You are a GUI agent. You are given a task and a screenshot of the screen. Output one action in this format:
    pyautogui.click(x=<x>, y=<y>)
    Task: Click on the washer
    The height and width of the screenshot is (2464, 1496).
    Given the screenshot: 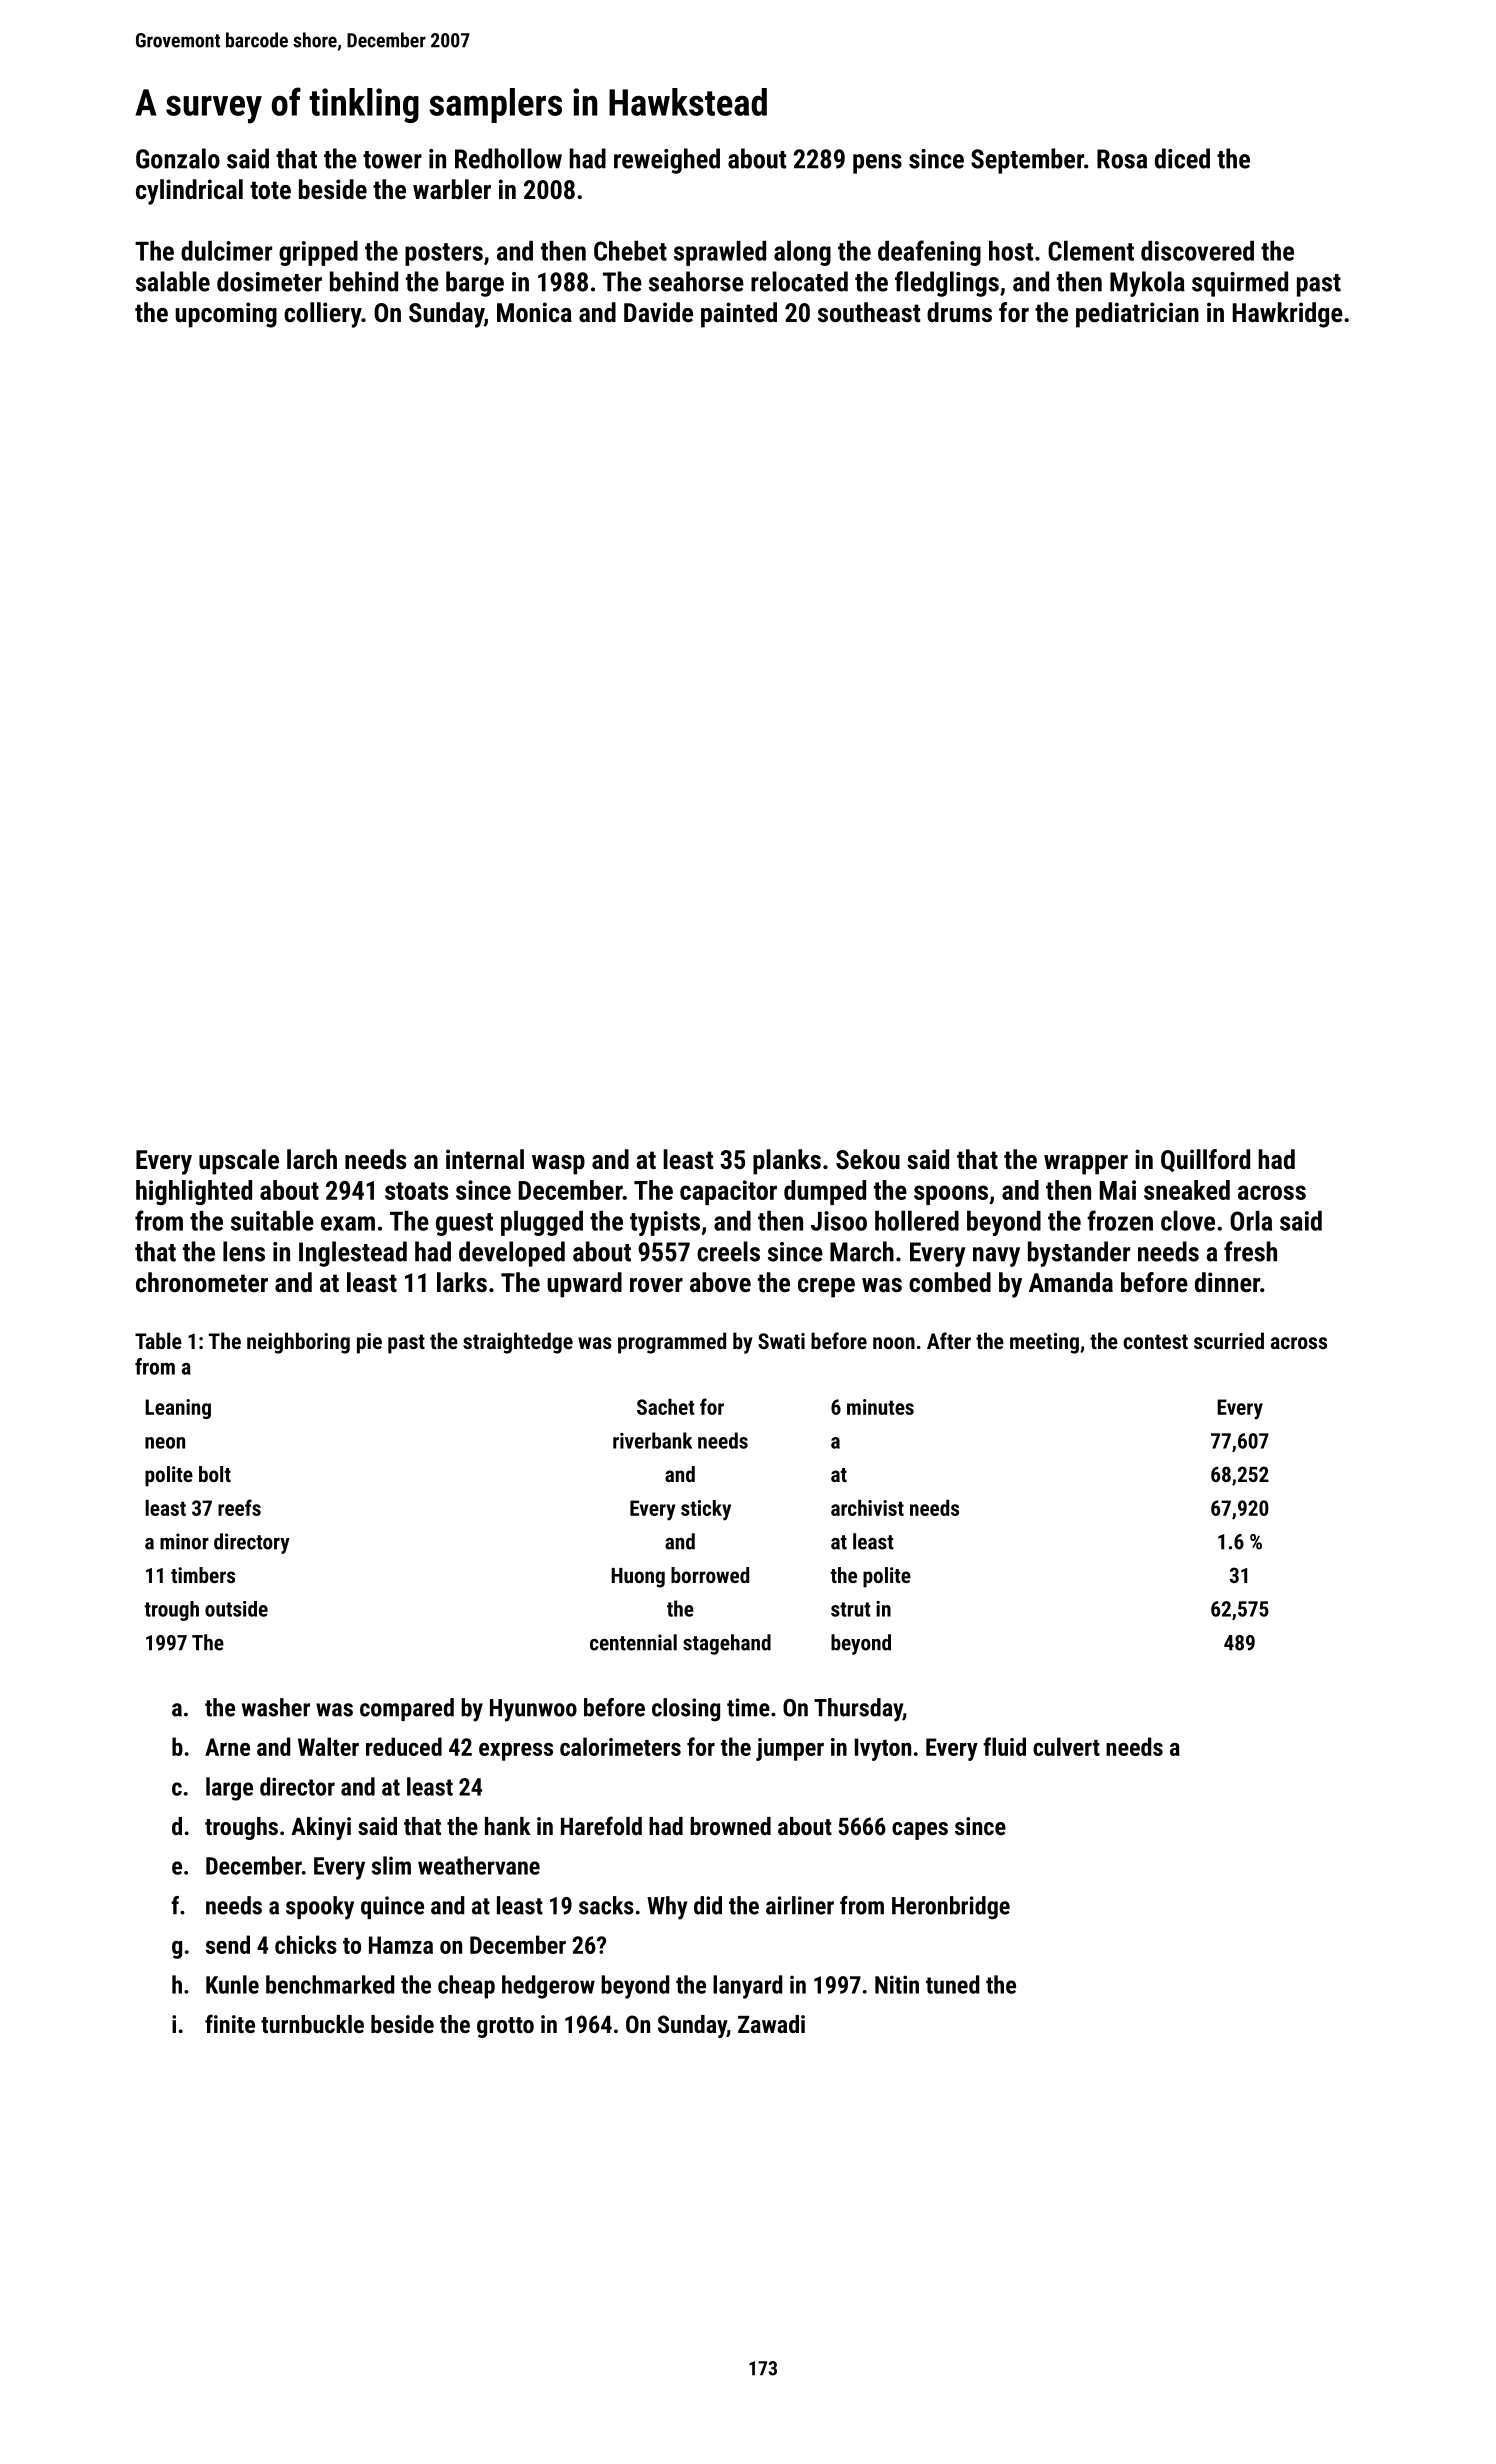 What is the action you would take?
    pyautogui.click(x=276, y=1707)
